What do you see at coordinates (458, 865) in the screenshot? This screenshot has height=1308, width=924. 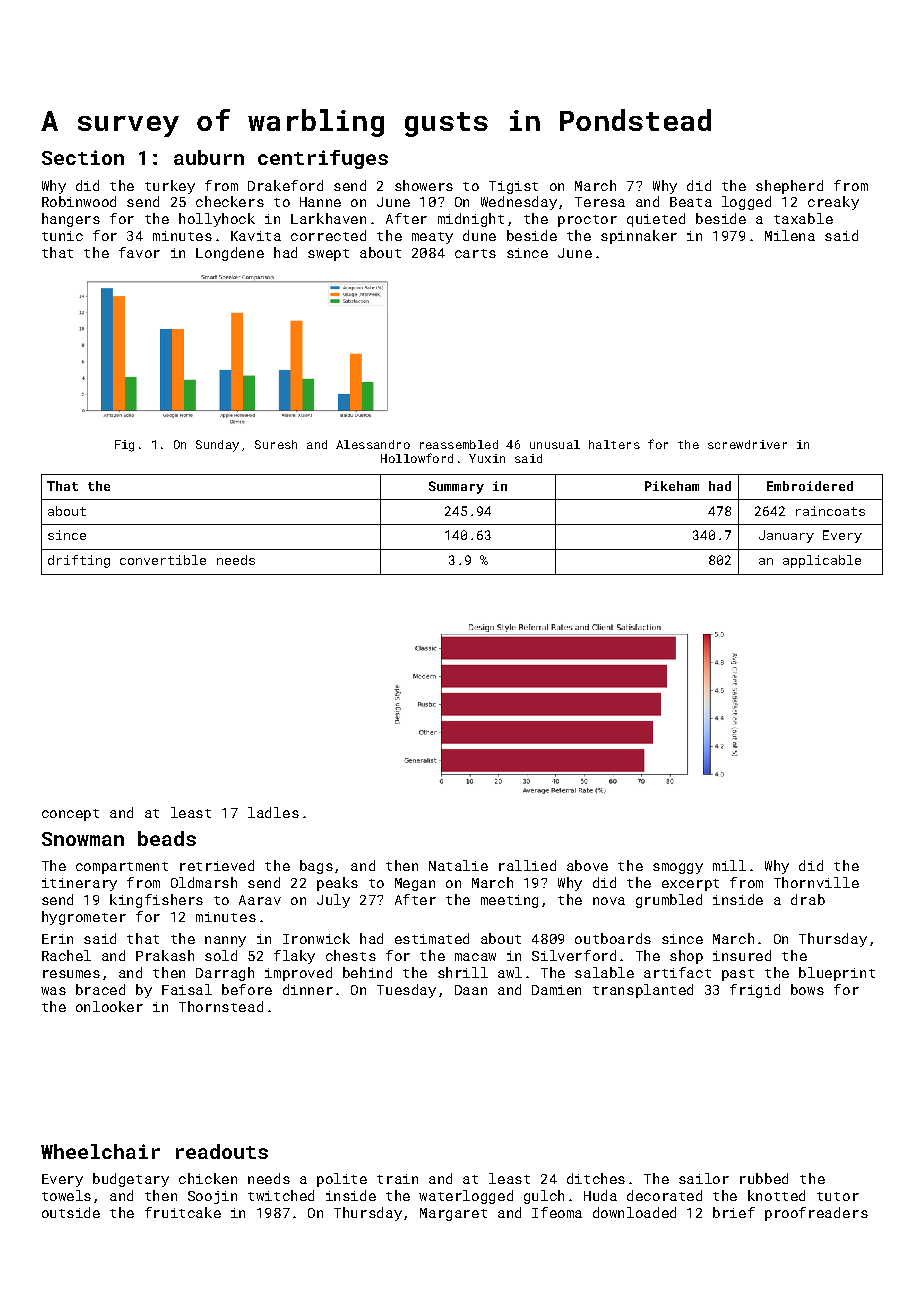 I see `Natalie` at bounding box center [458, 865].
